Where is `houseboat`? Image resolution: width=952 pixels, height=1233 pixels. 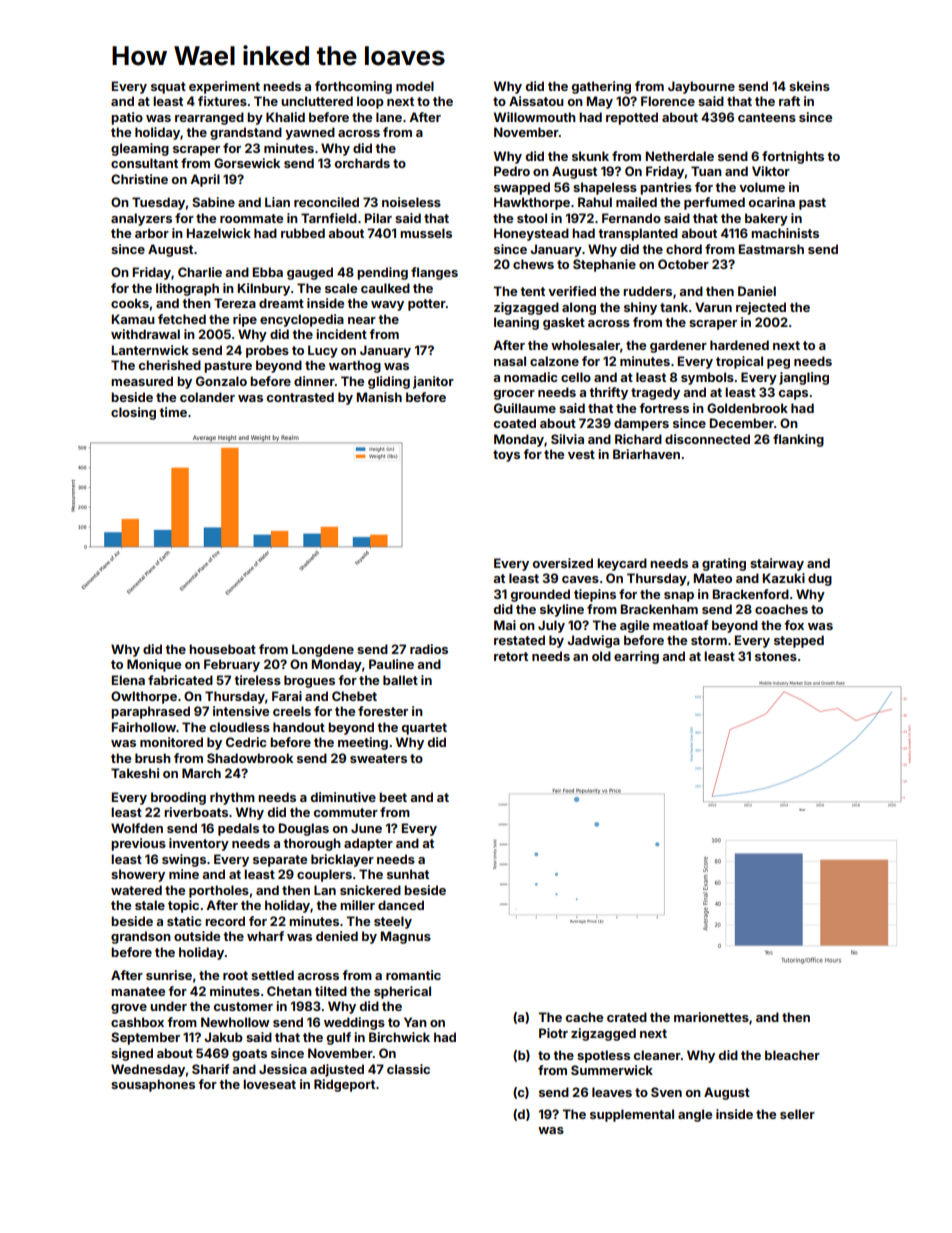
houseboat is located at coordinates (222, 649).
